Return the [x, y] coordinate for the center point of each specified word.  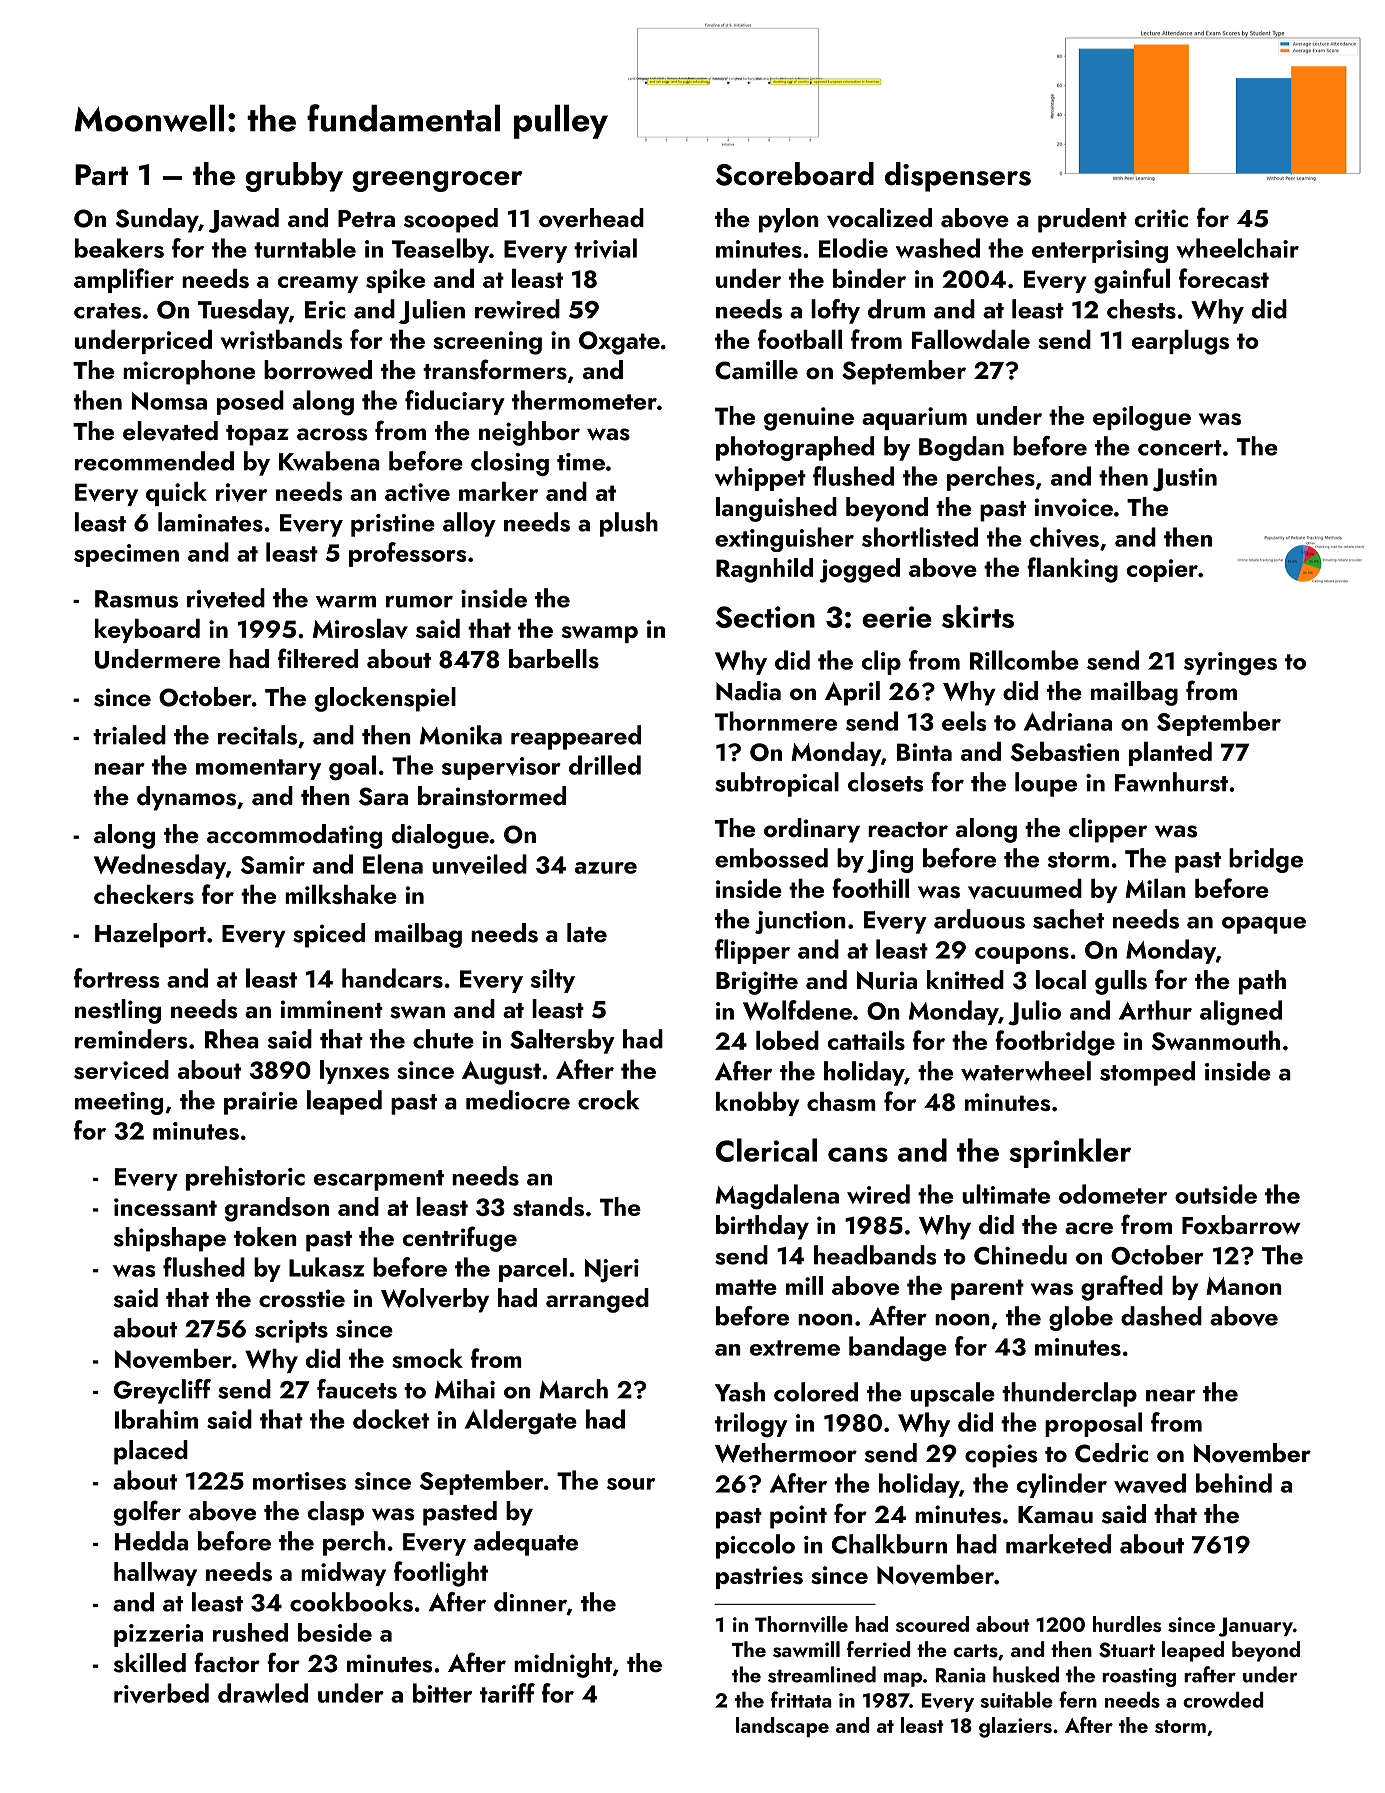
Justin [1185, 480]
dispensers [958, 177]
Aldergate [521, 1422]
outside [1216, 1194]
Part [101, 175]
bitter [442, 1693]
